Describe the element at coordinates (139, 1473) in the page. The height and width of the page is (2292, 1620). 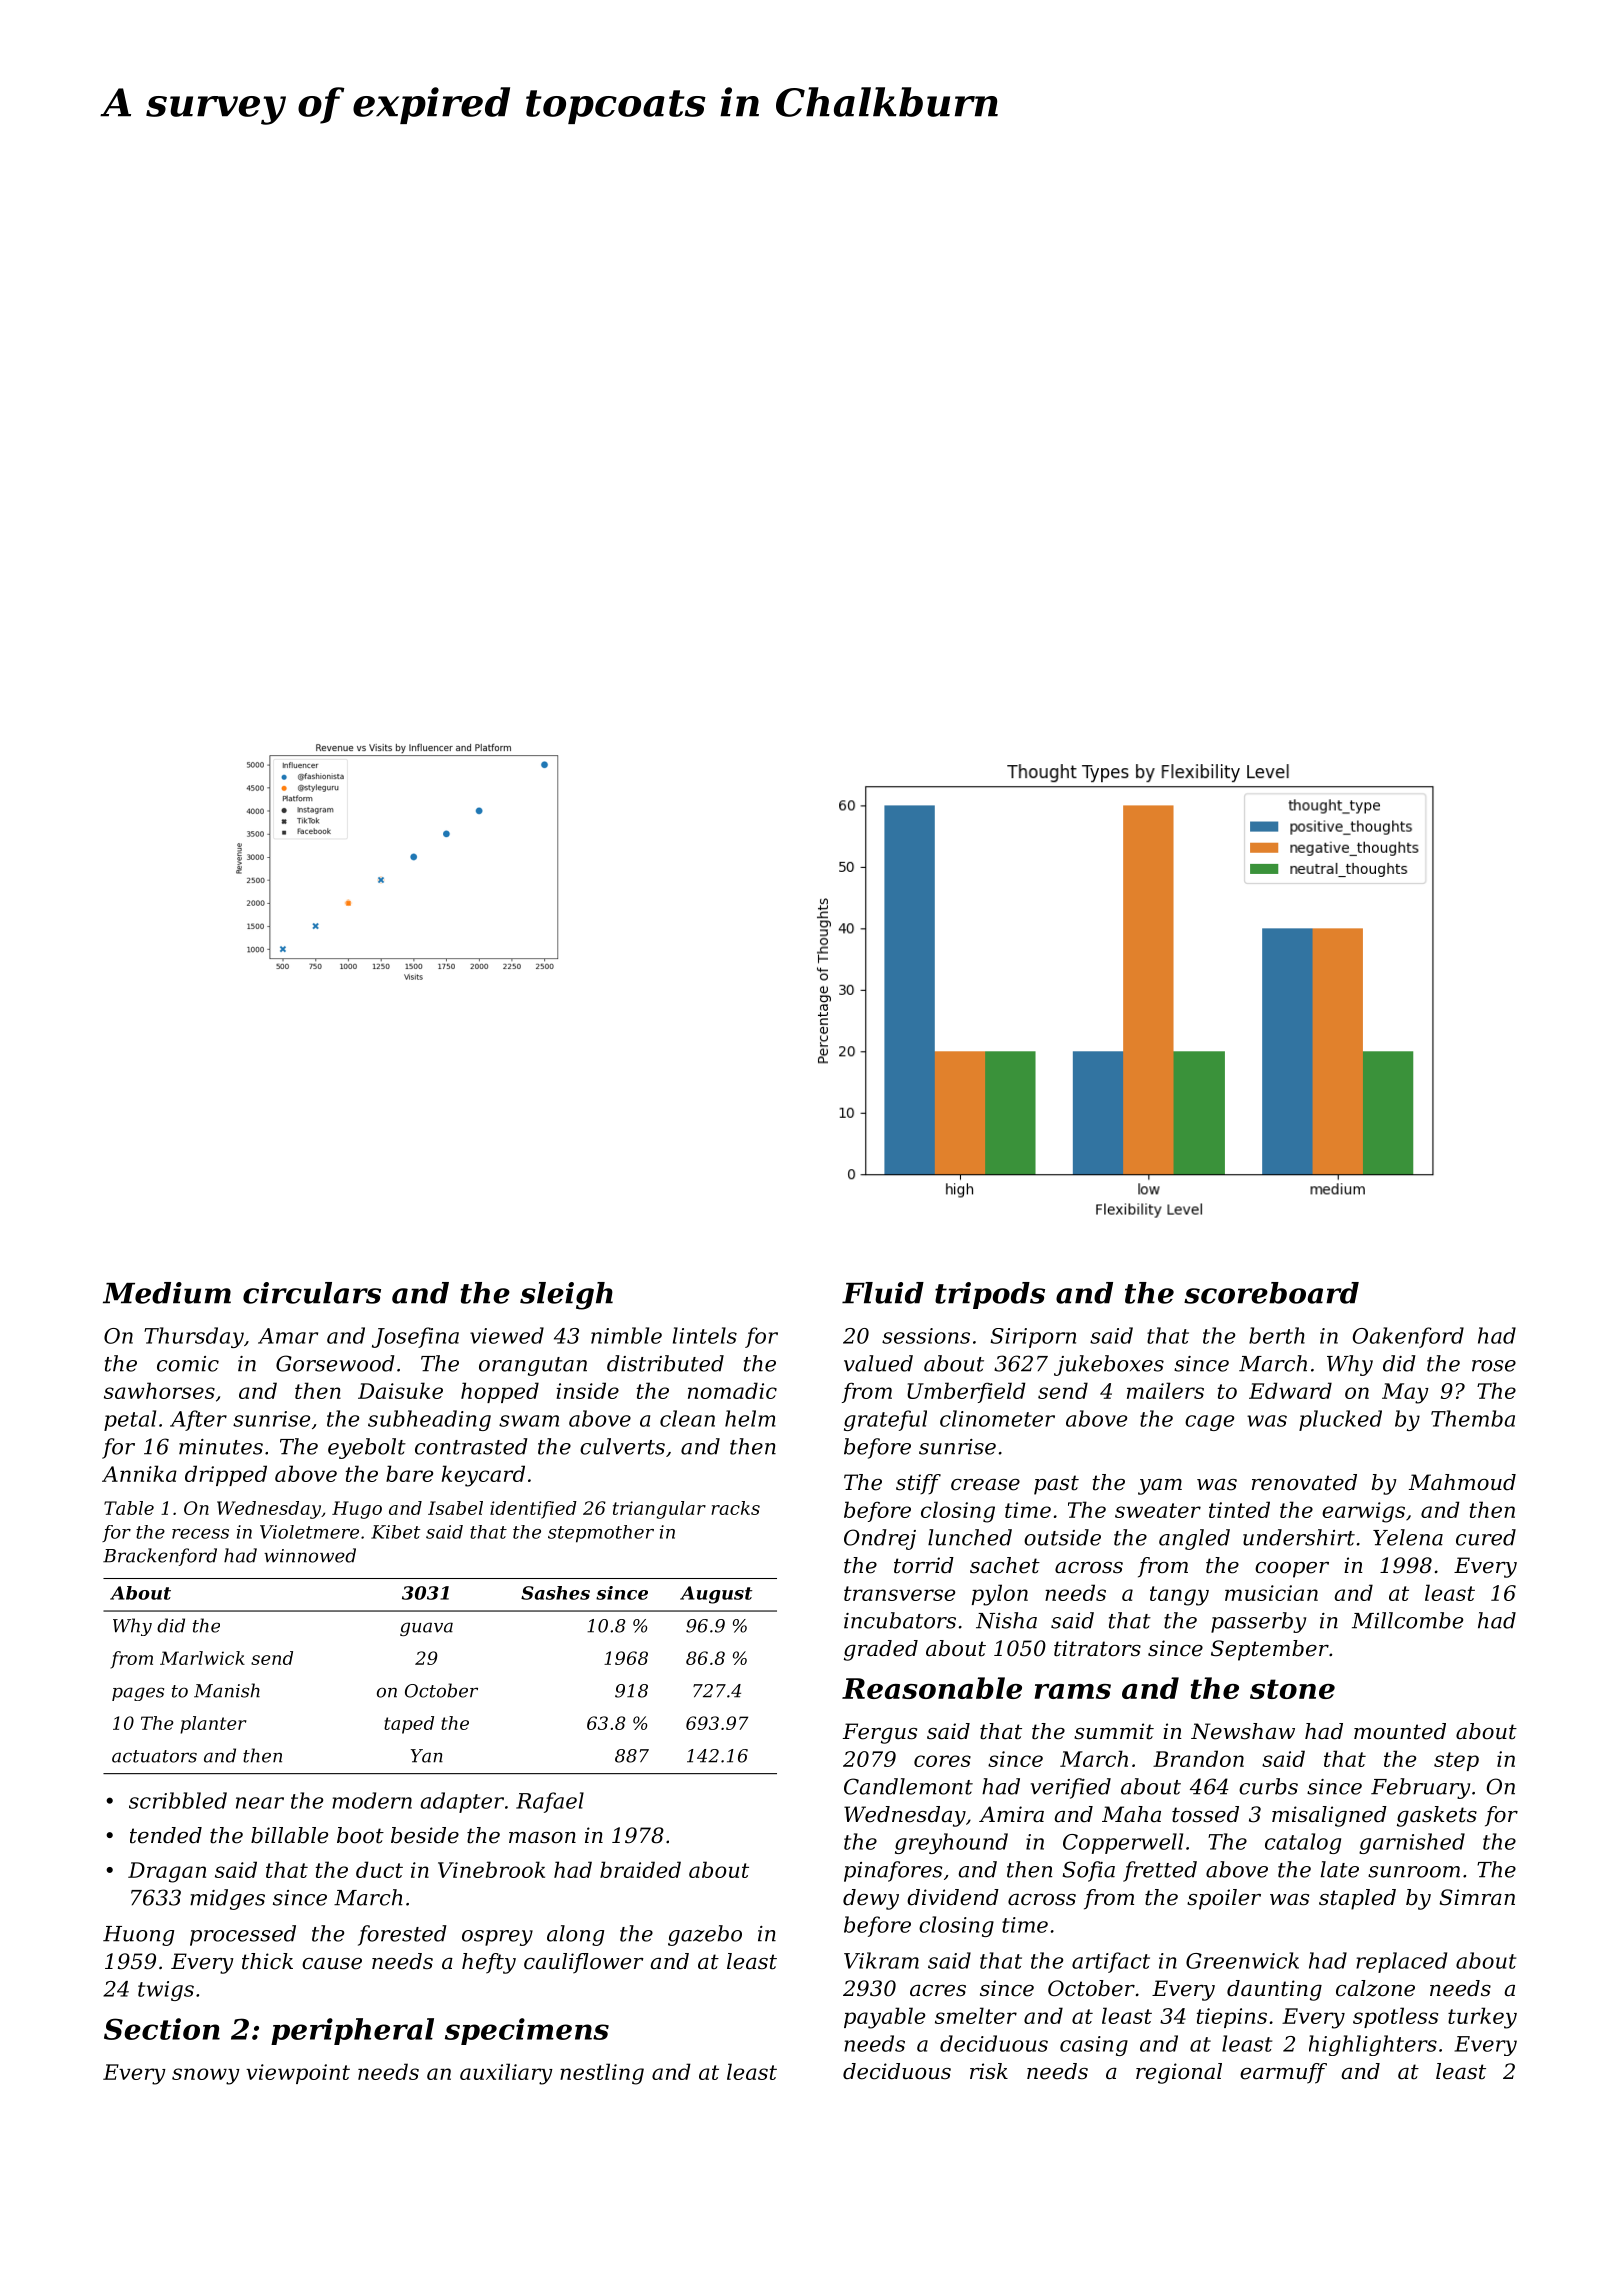
I see `Annika` at that location.
